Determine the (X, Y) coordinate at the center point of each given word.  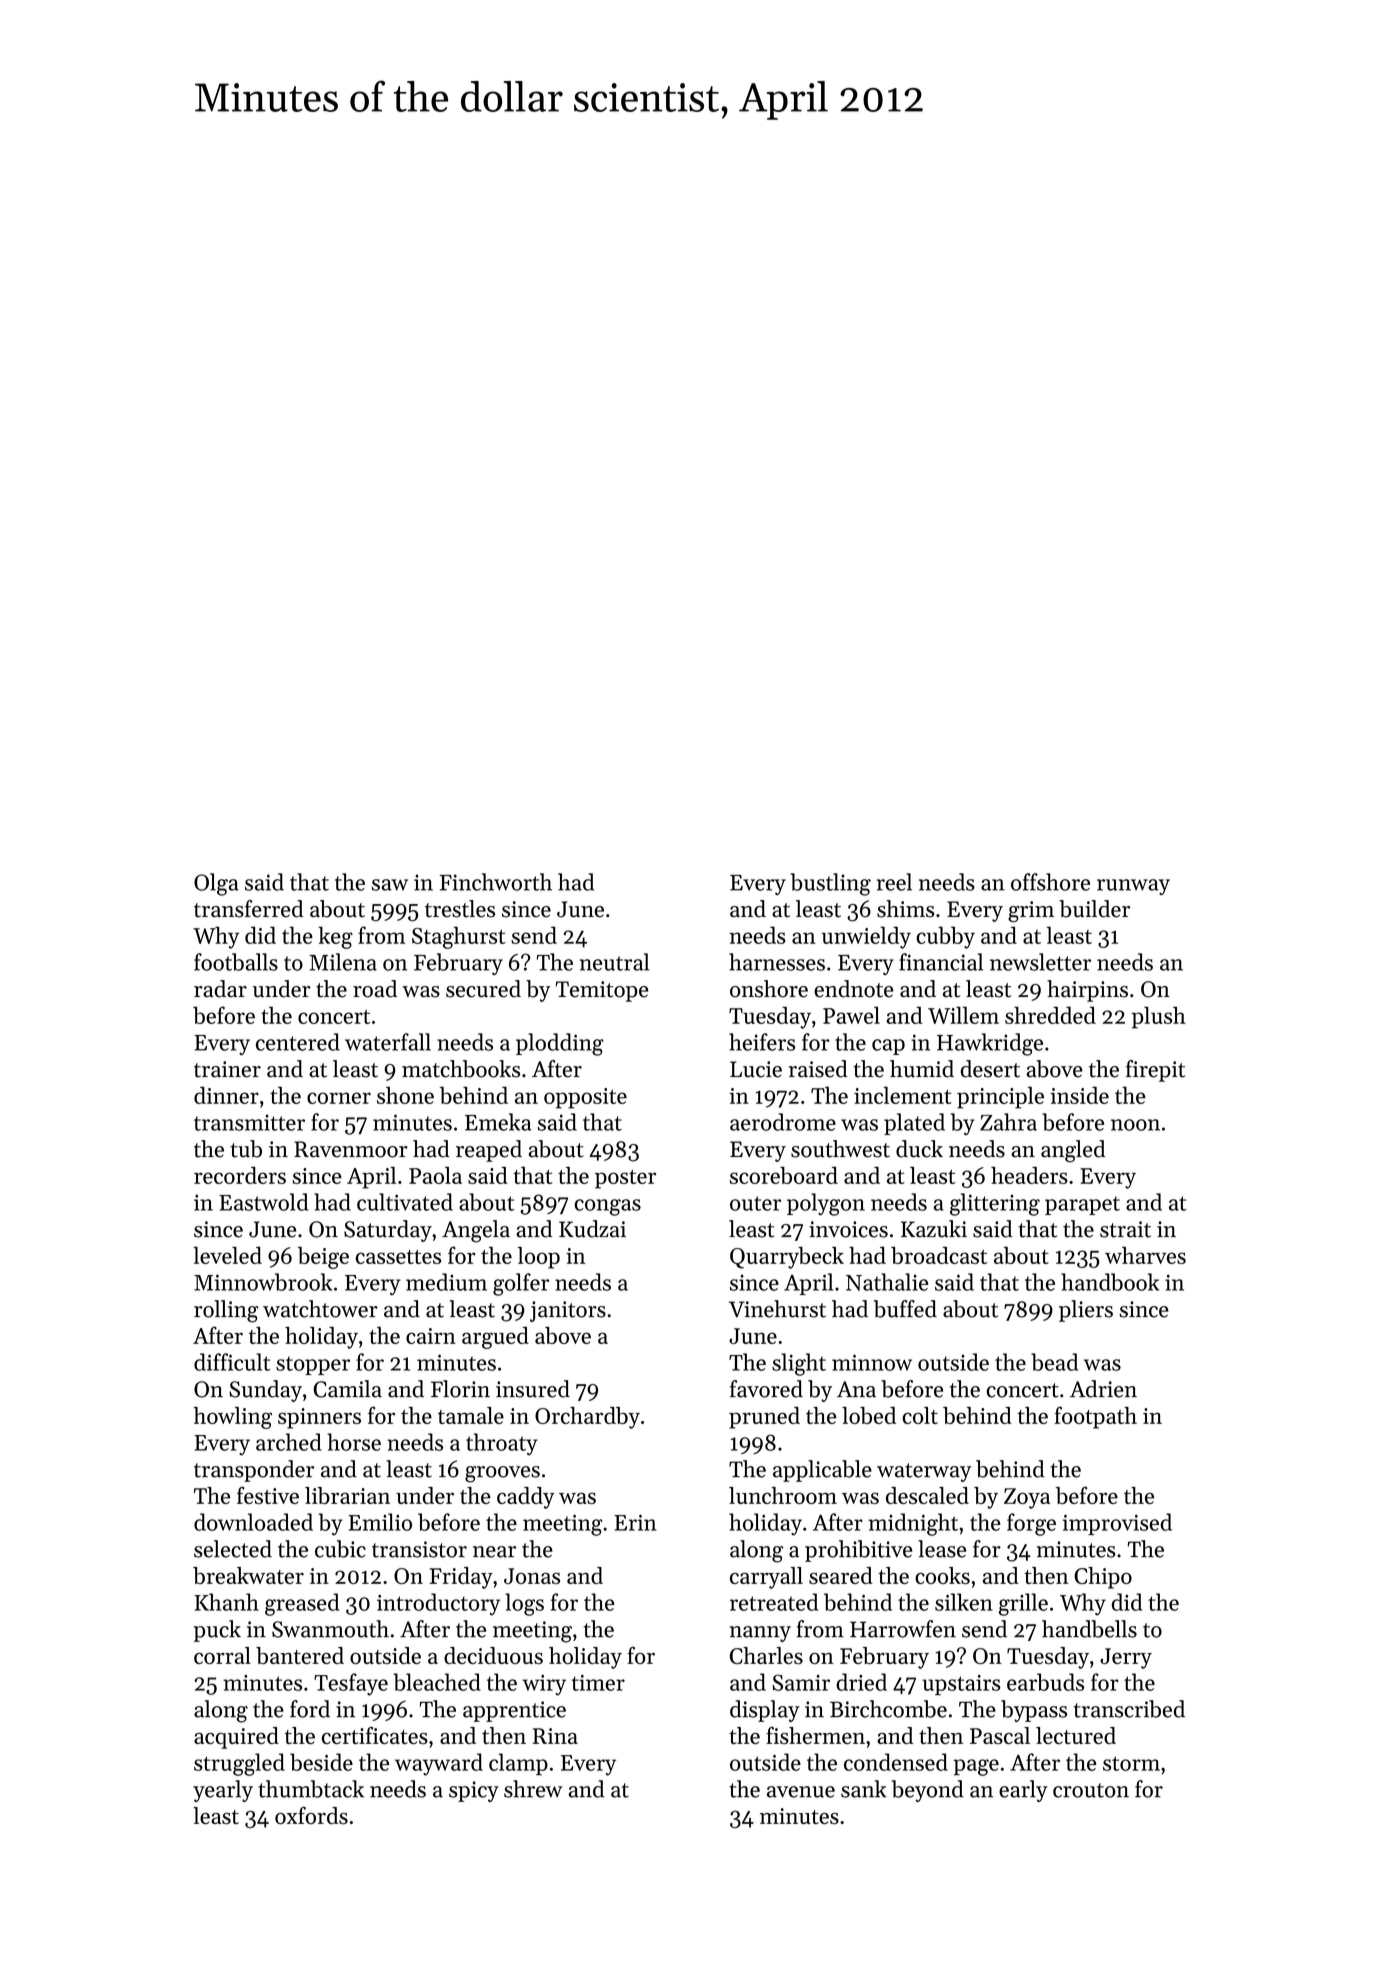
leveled (227, 1255)
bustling (830, 884)
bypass (1034, 1711)
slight (799, 1364)
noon (1135, 1125)
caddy (526, 1498)
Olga (216, 884)
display (765, 1711)
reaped (489, 1151)
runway (1133, 887)
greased (302, 1604)
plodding (559, 1044)
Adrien (1103, 1389)
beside (321, 1762)
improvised (1117, 1524)
